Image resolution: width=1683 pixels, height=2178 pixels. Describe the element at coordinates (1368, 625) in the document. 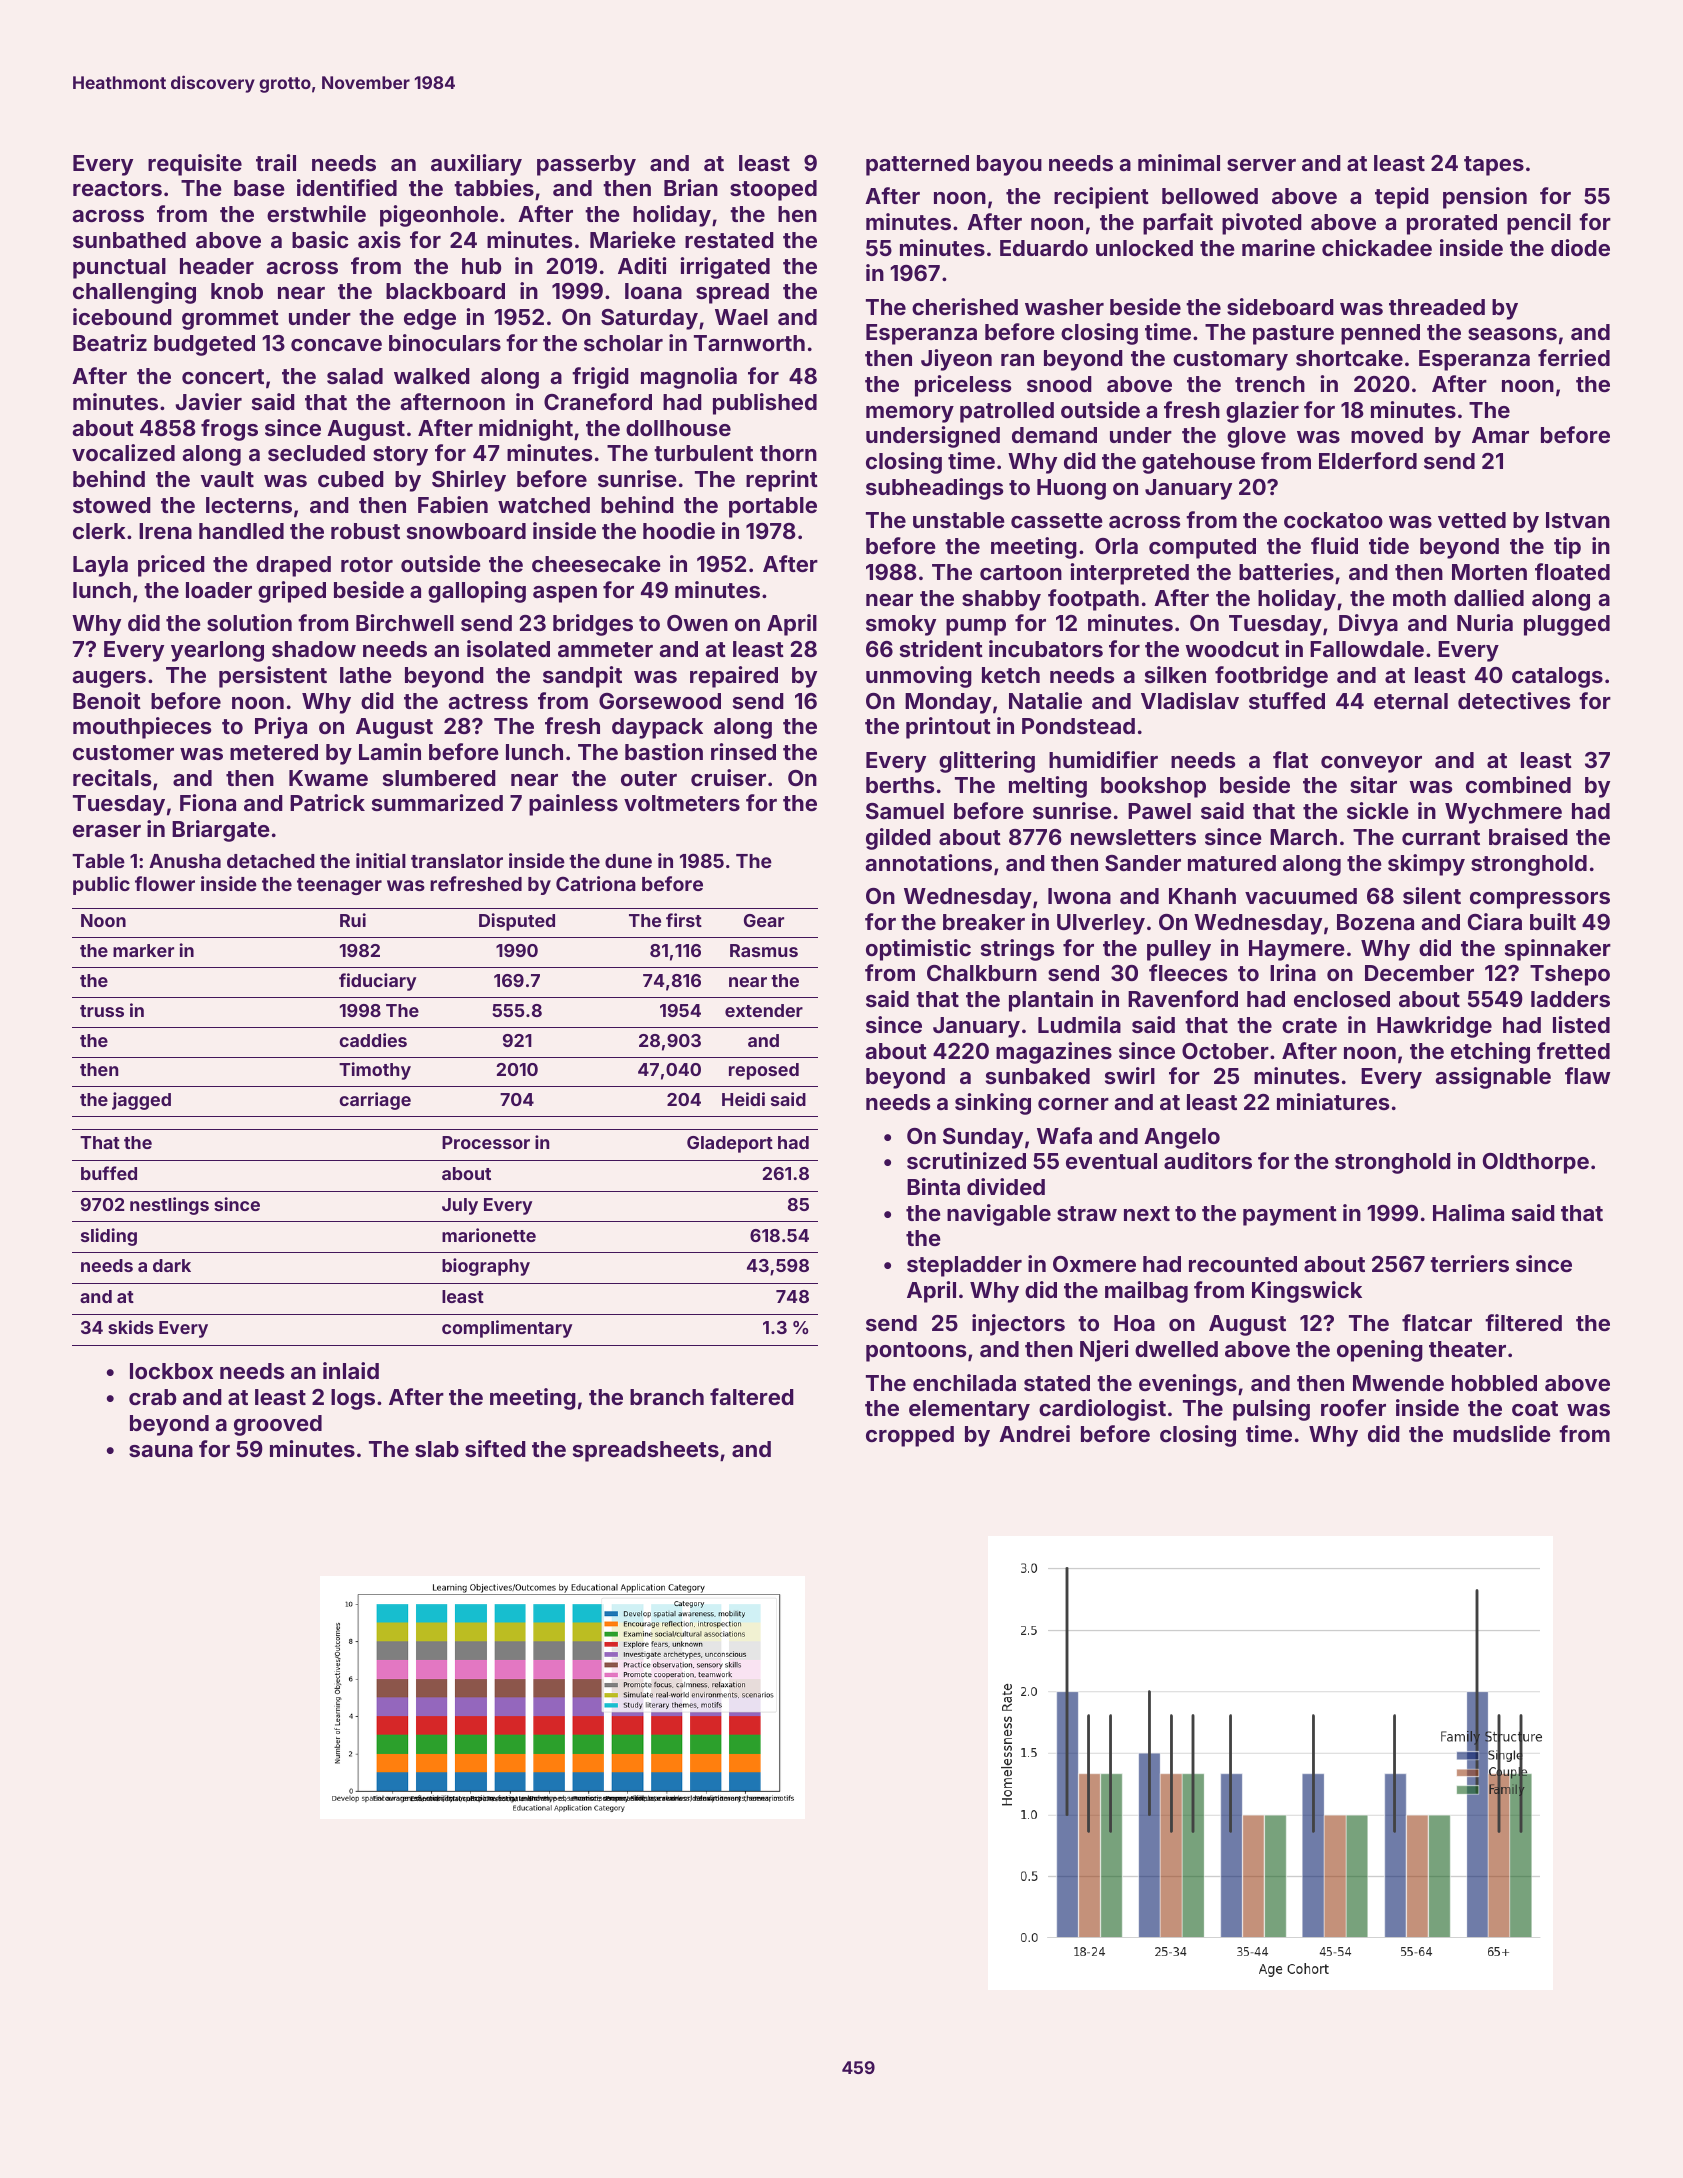

I see `Divya` at that location.
